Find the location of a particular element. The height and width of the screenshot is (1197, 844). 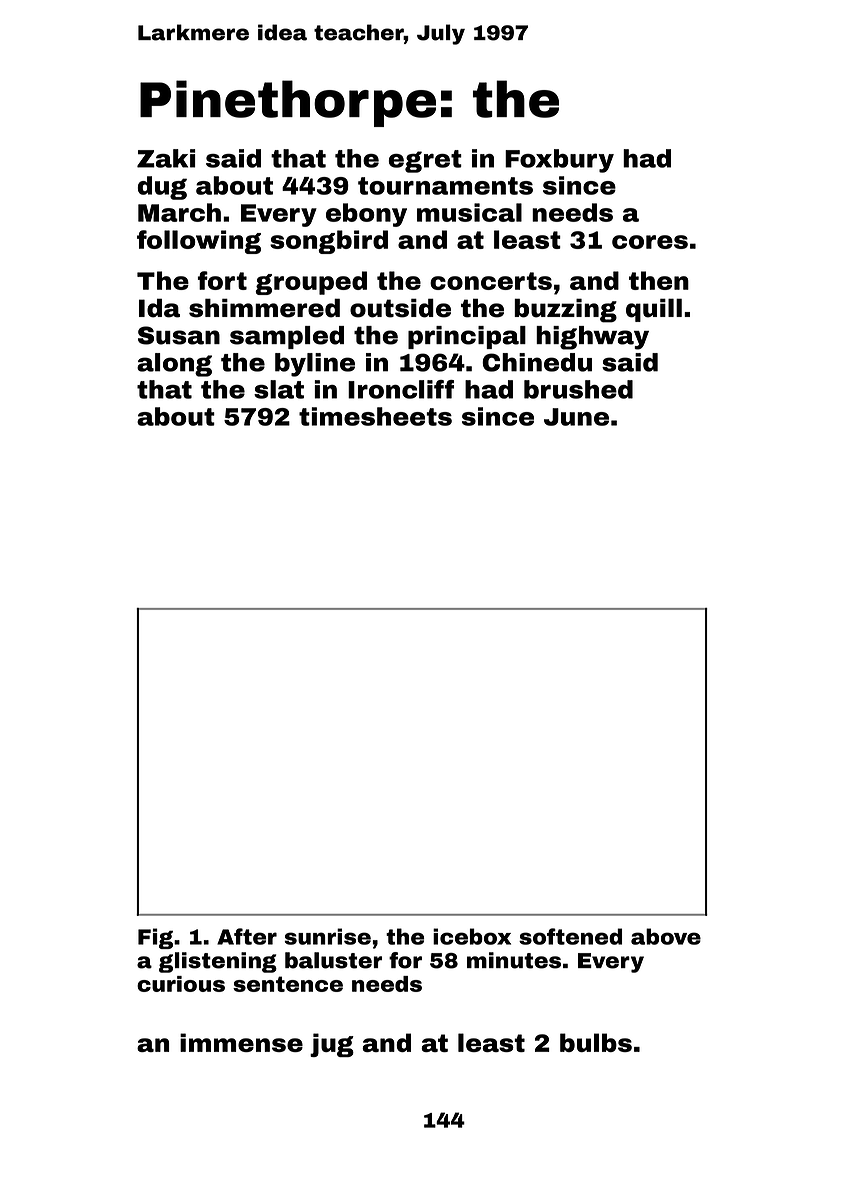

June is located at coordinates (576, 417).
